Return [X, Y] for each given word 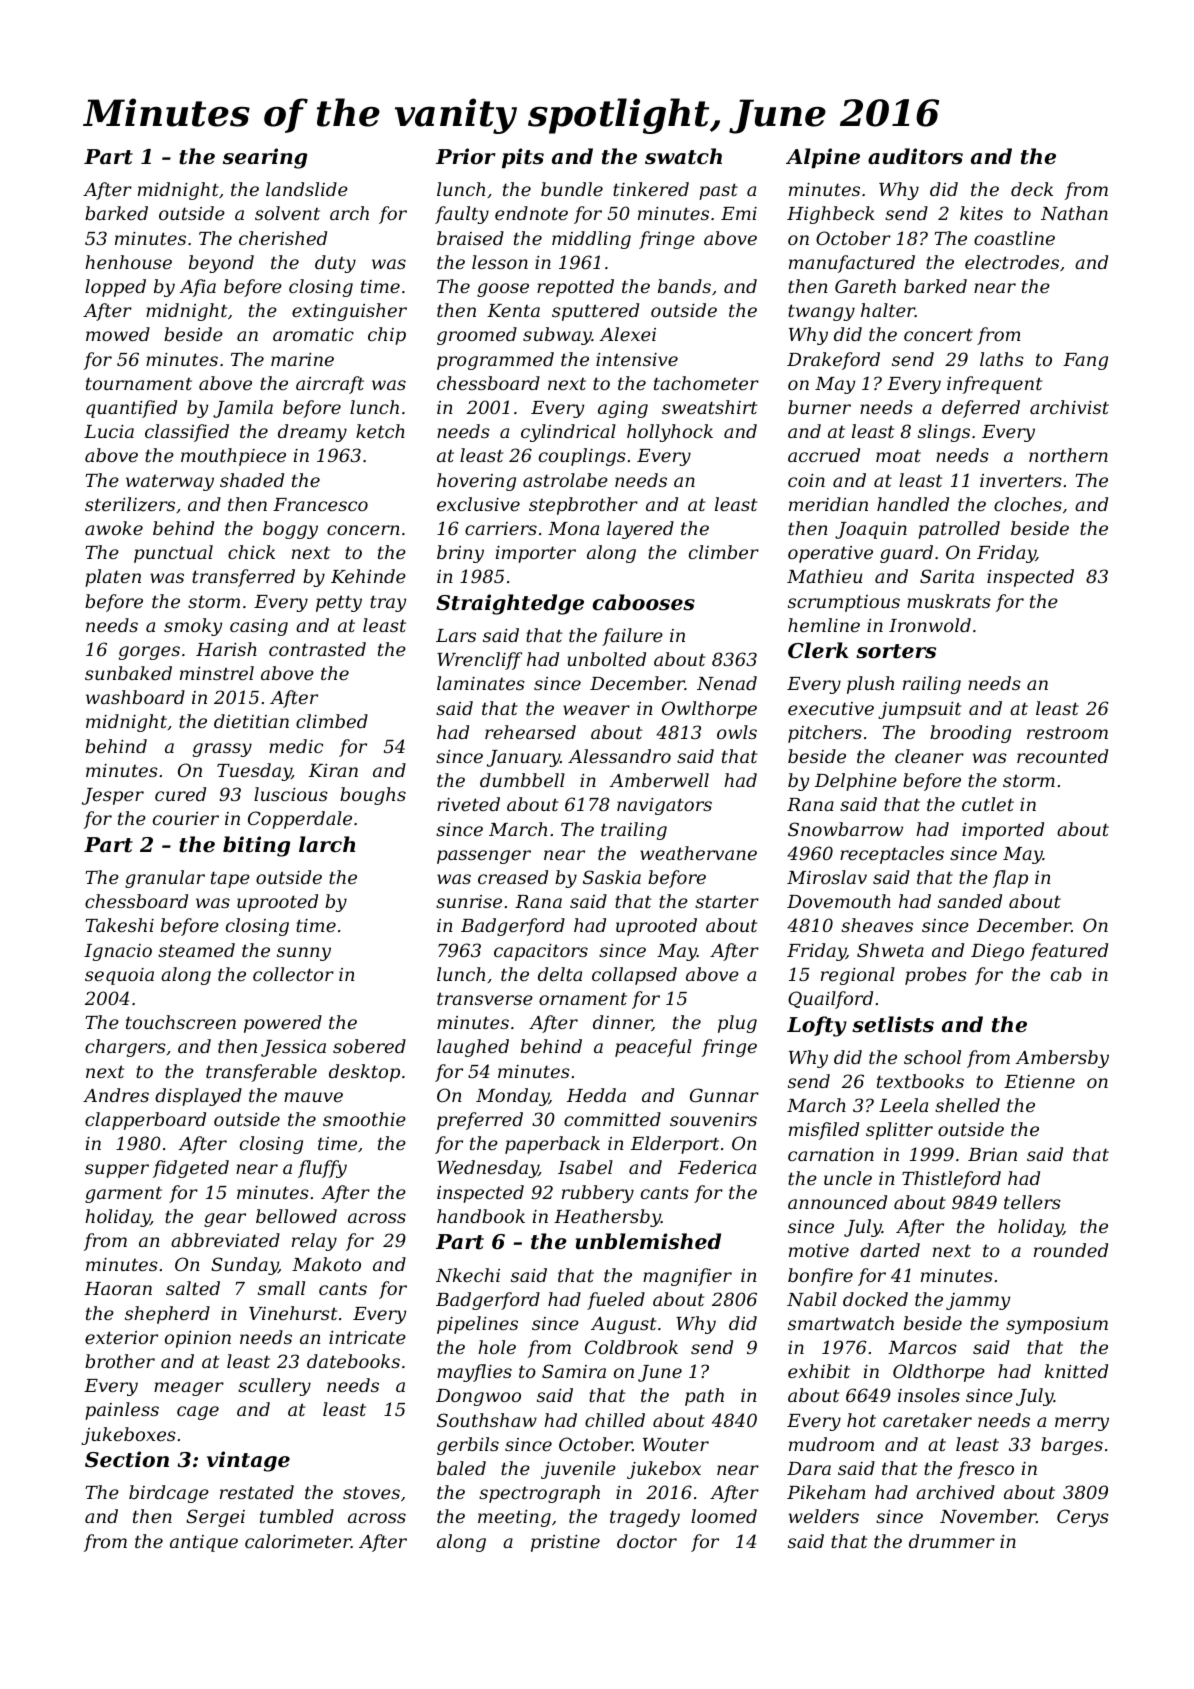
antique [204, 1543]
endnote [531, 213]
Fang [1085, 361]
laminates [481, 683]
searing [265, 158]
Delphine [856, 782]
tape [230, 879]
